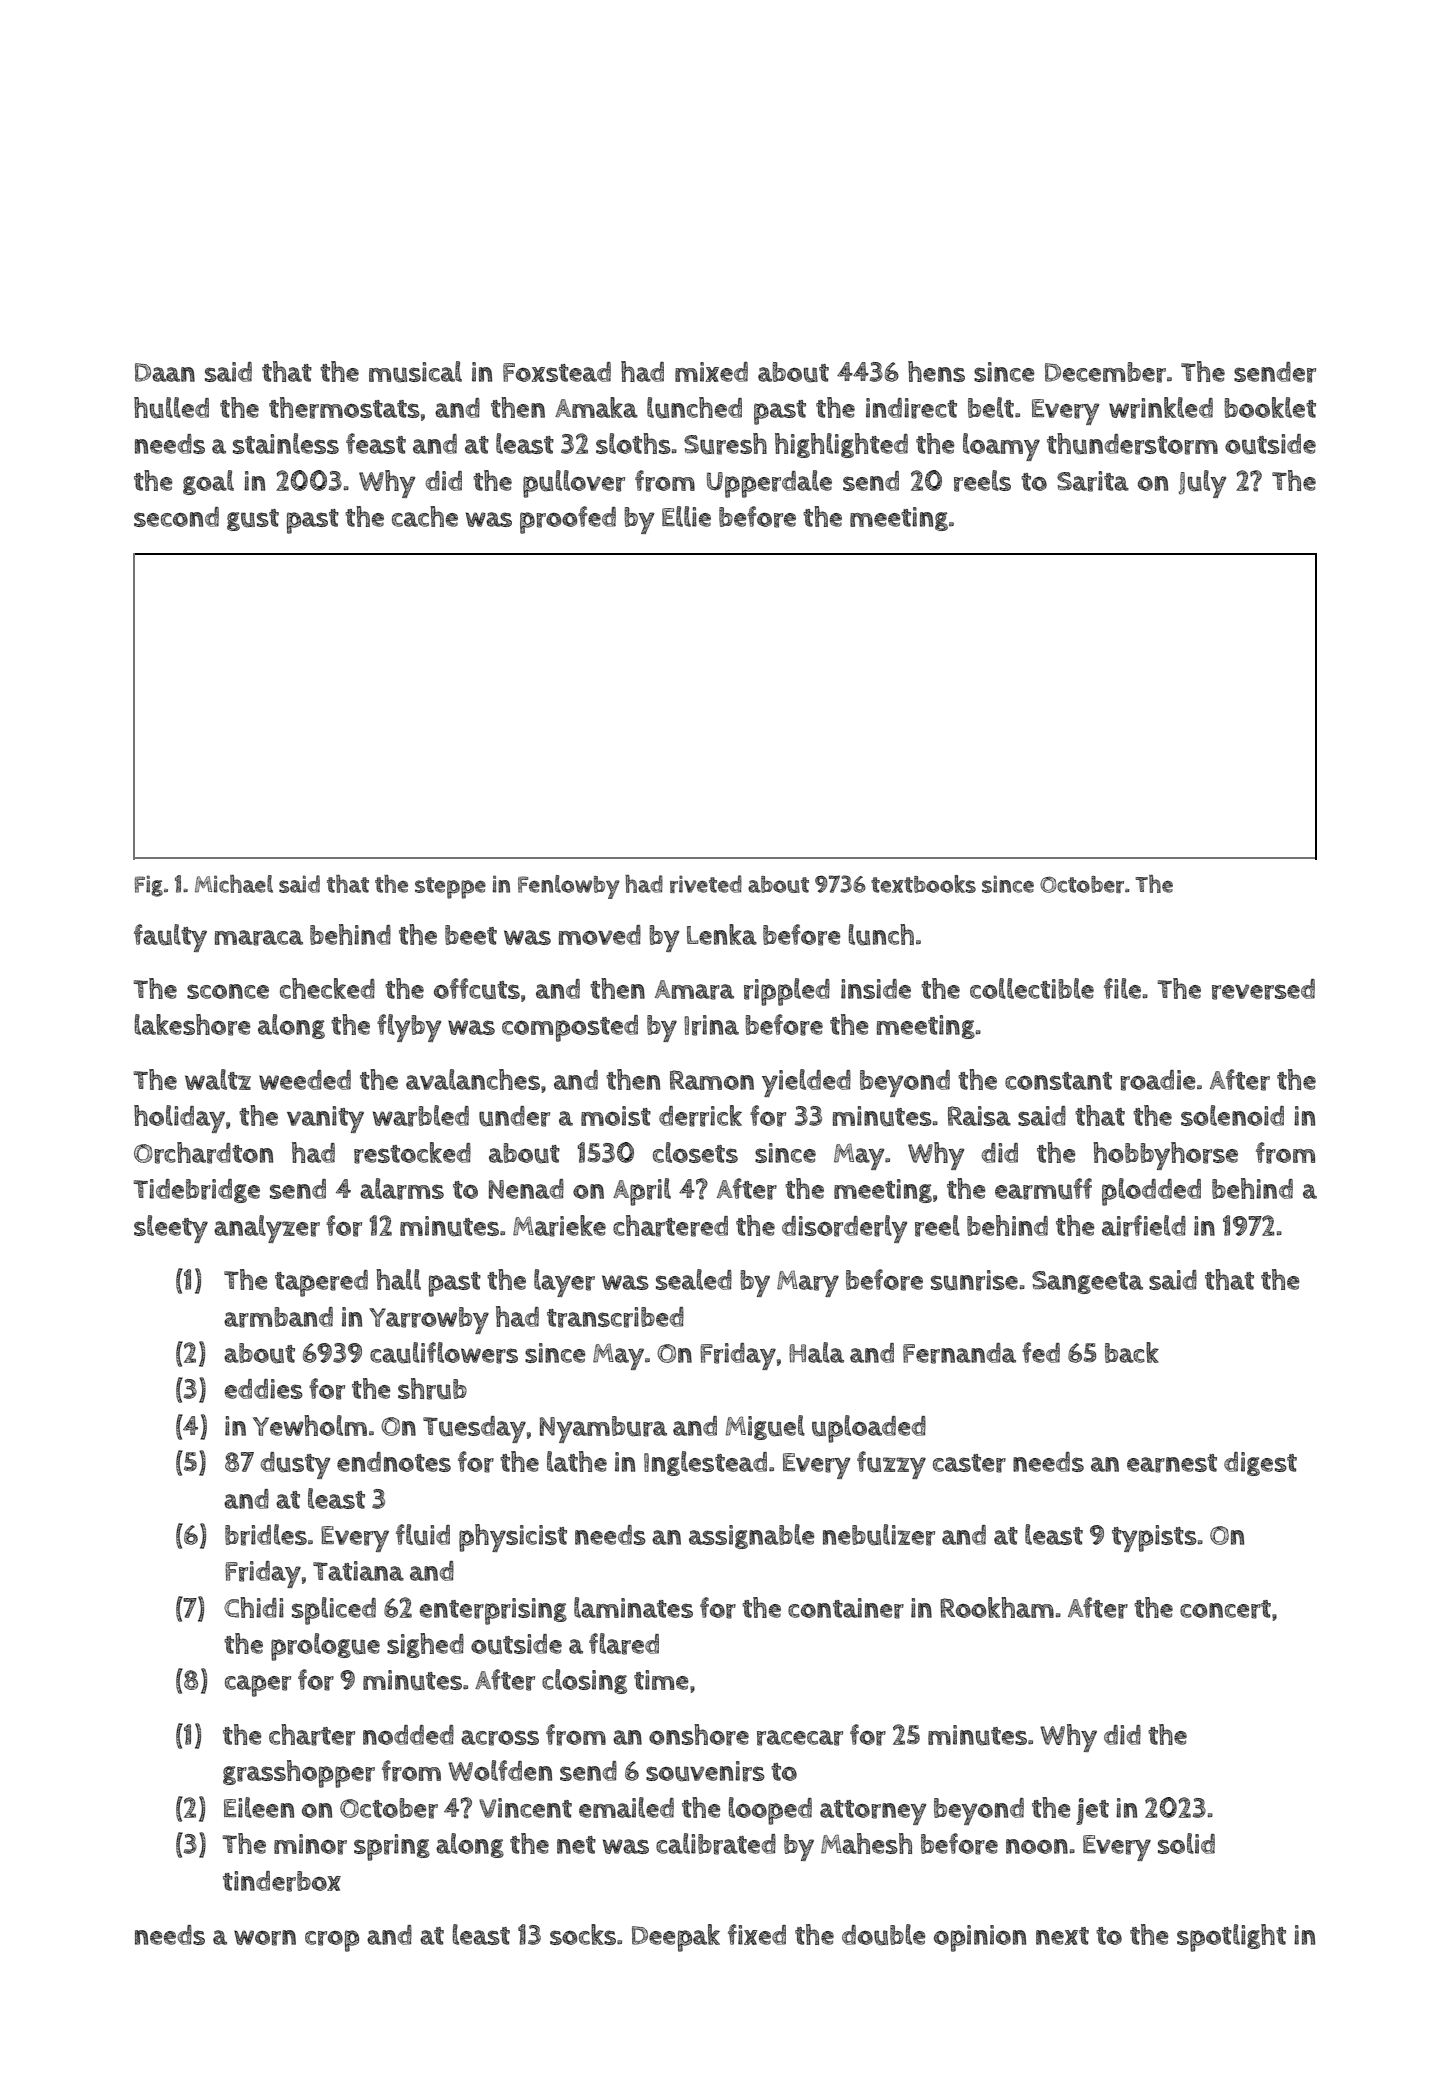  Describe the element at coordinates (676, 1938) in the screenshot. I see `Deepak` at that location.
